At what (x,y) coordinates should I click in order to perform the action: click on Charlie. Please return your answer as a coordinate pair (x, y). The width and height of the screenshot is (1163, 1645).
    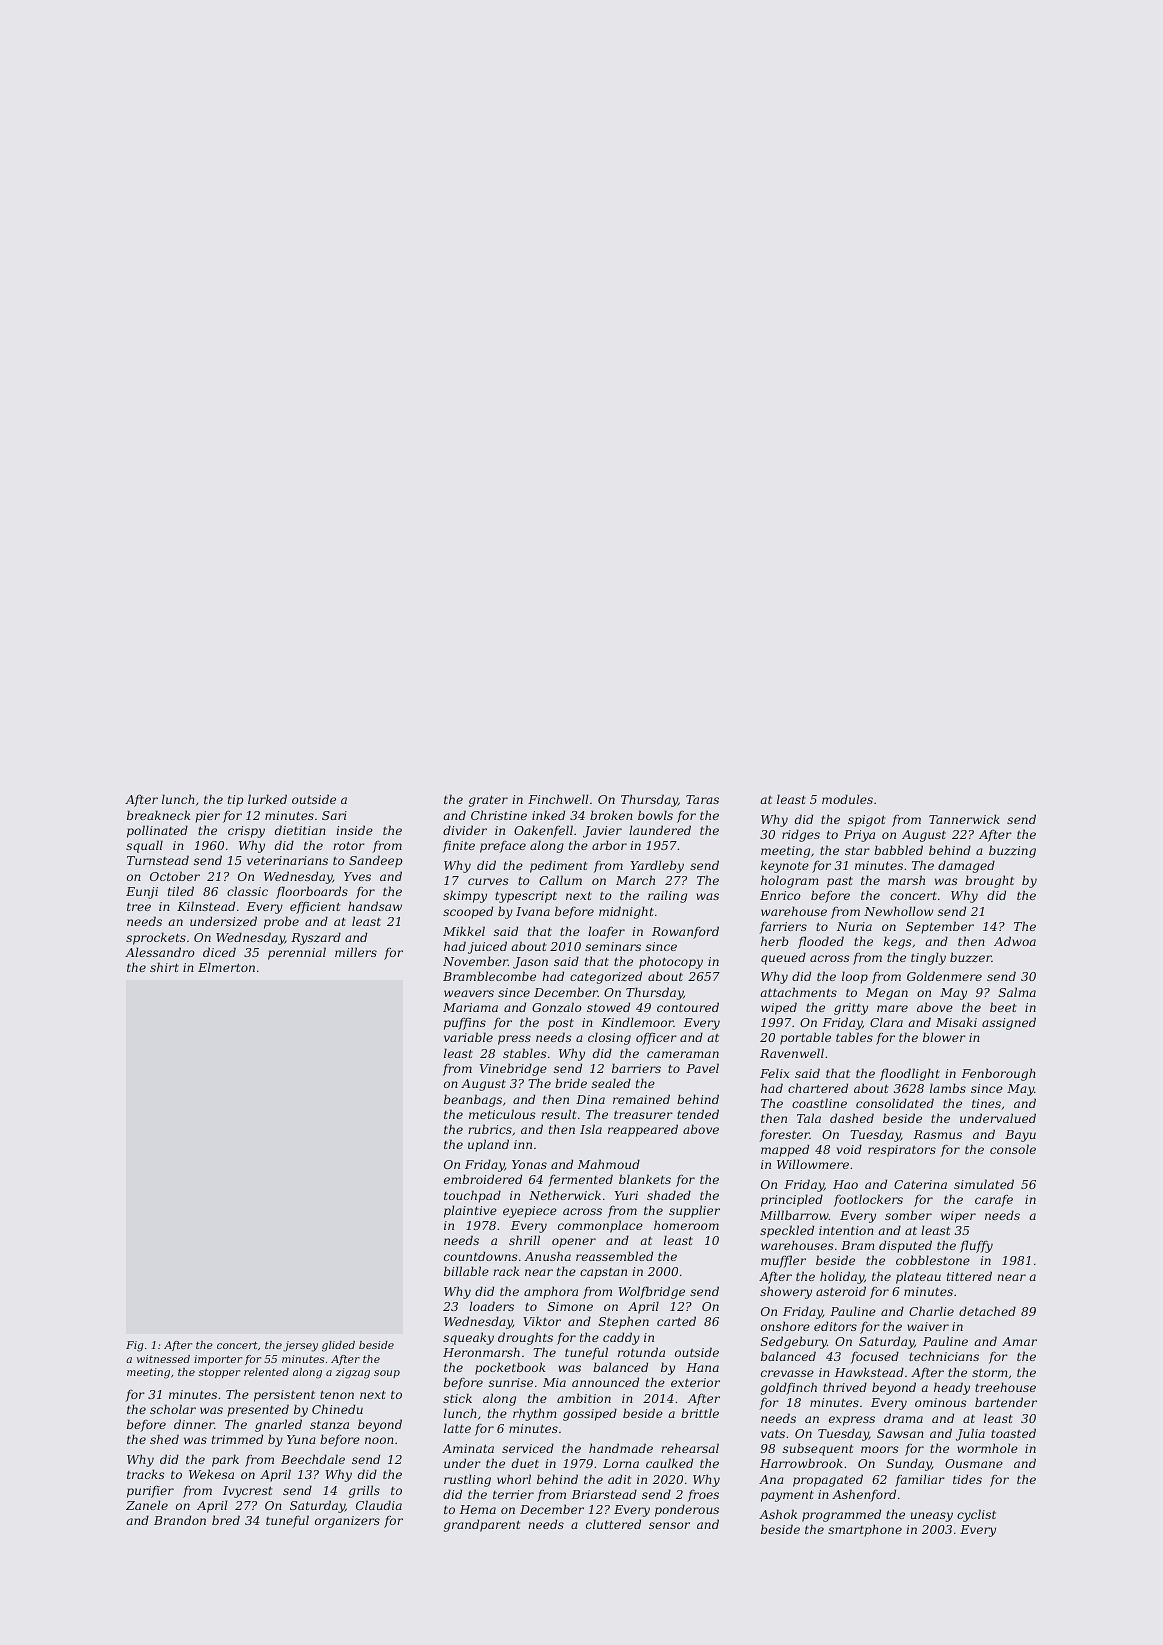
    Looking at the image, I should click on (931, 1311).
